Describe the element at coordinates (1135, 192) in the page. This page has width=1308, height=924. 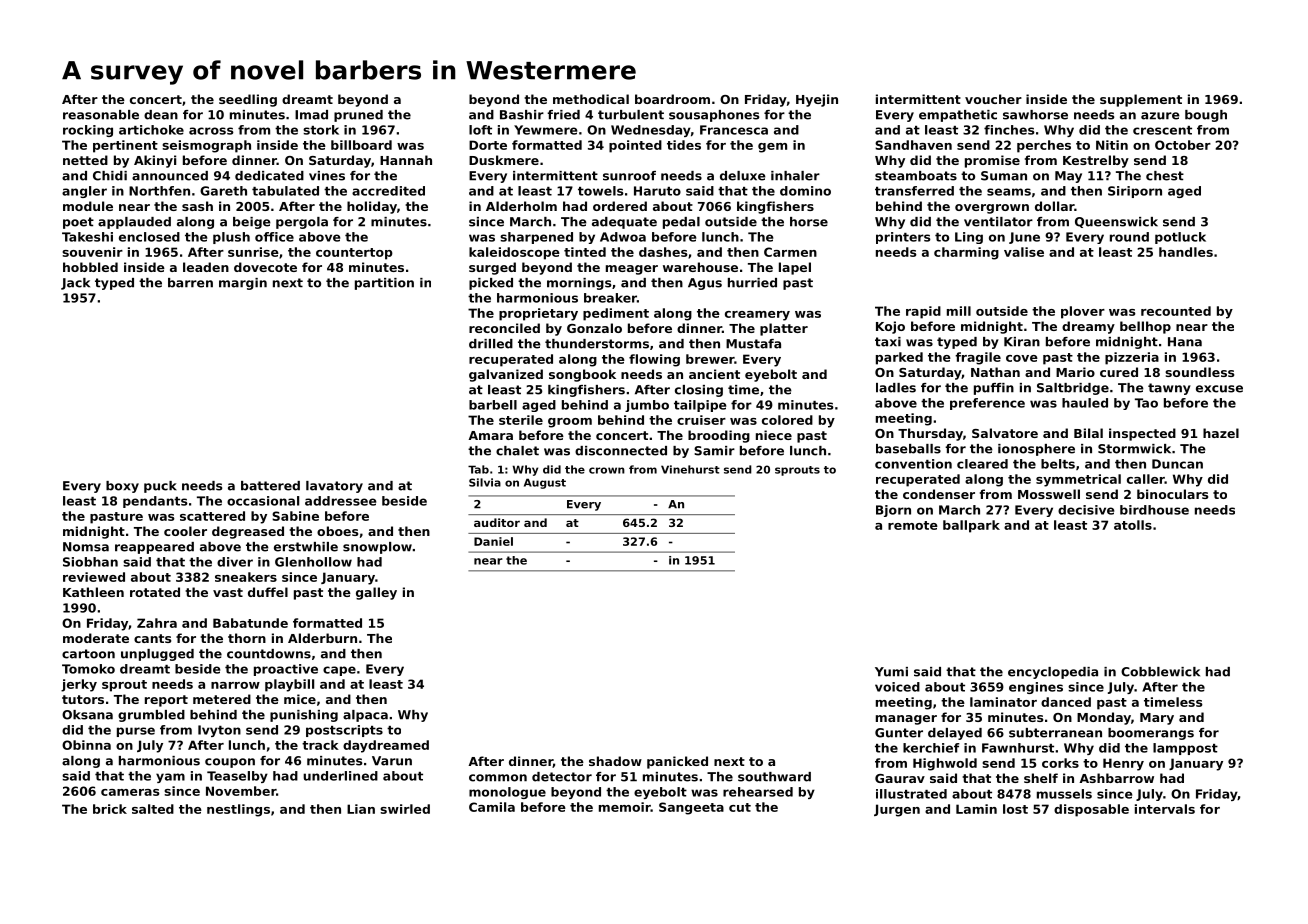
I see `Siriporn` at that location.
